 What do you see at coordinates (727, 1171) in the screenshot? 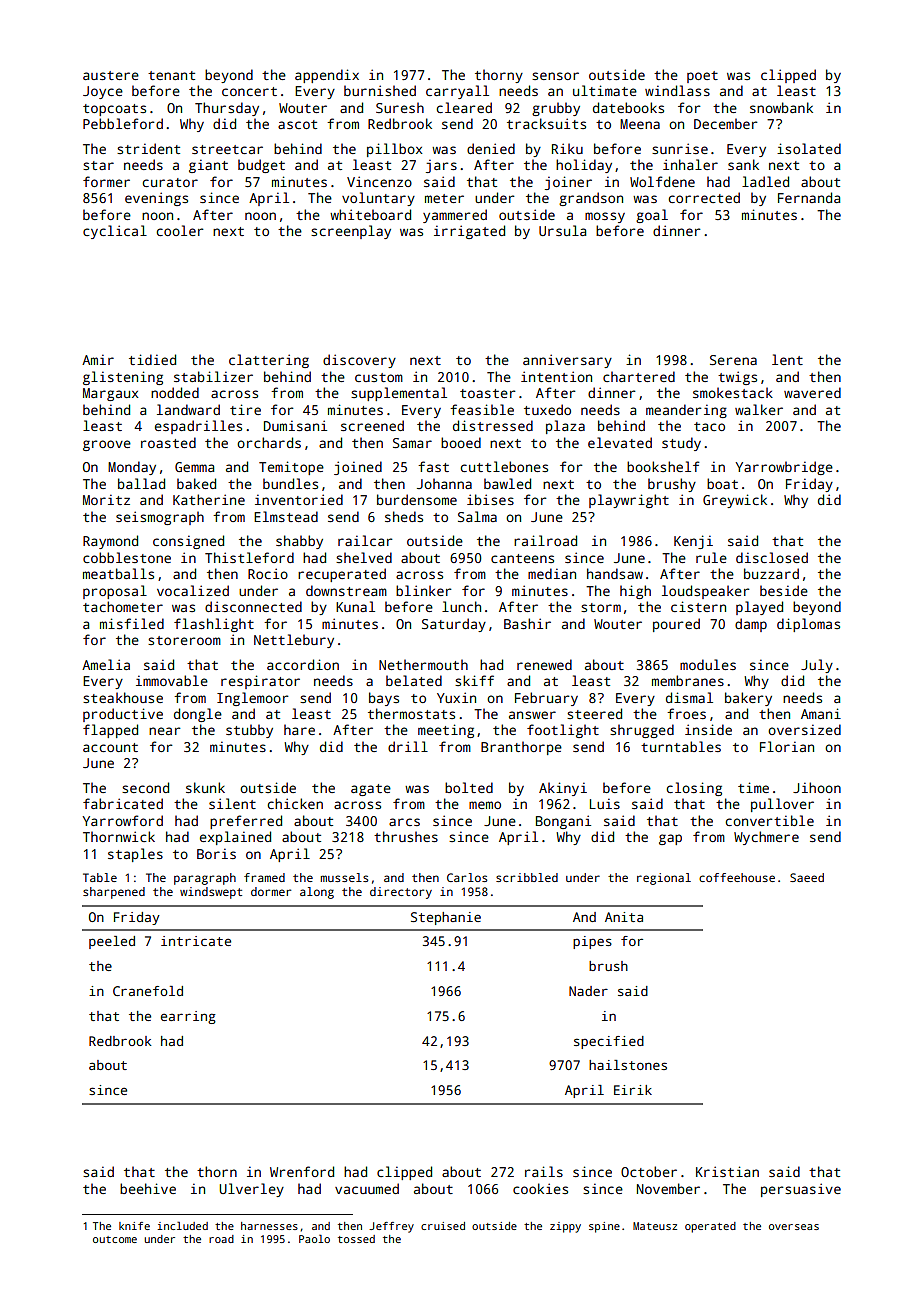
I see `Kristian` at bounding box center [727, 1171].
